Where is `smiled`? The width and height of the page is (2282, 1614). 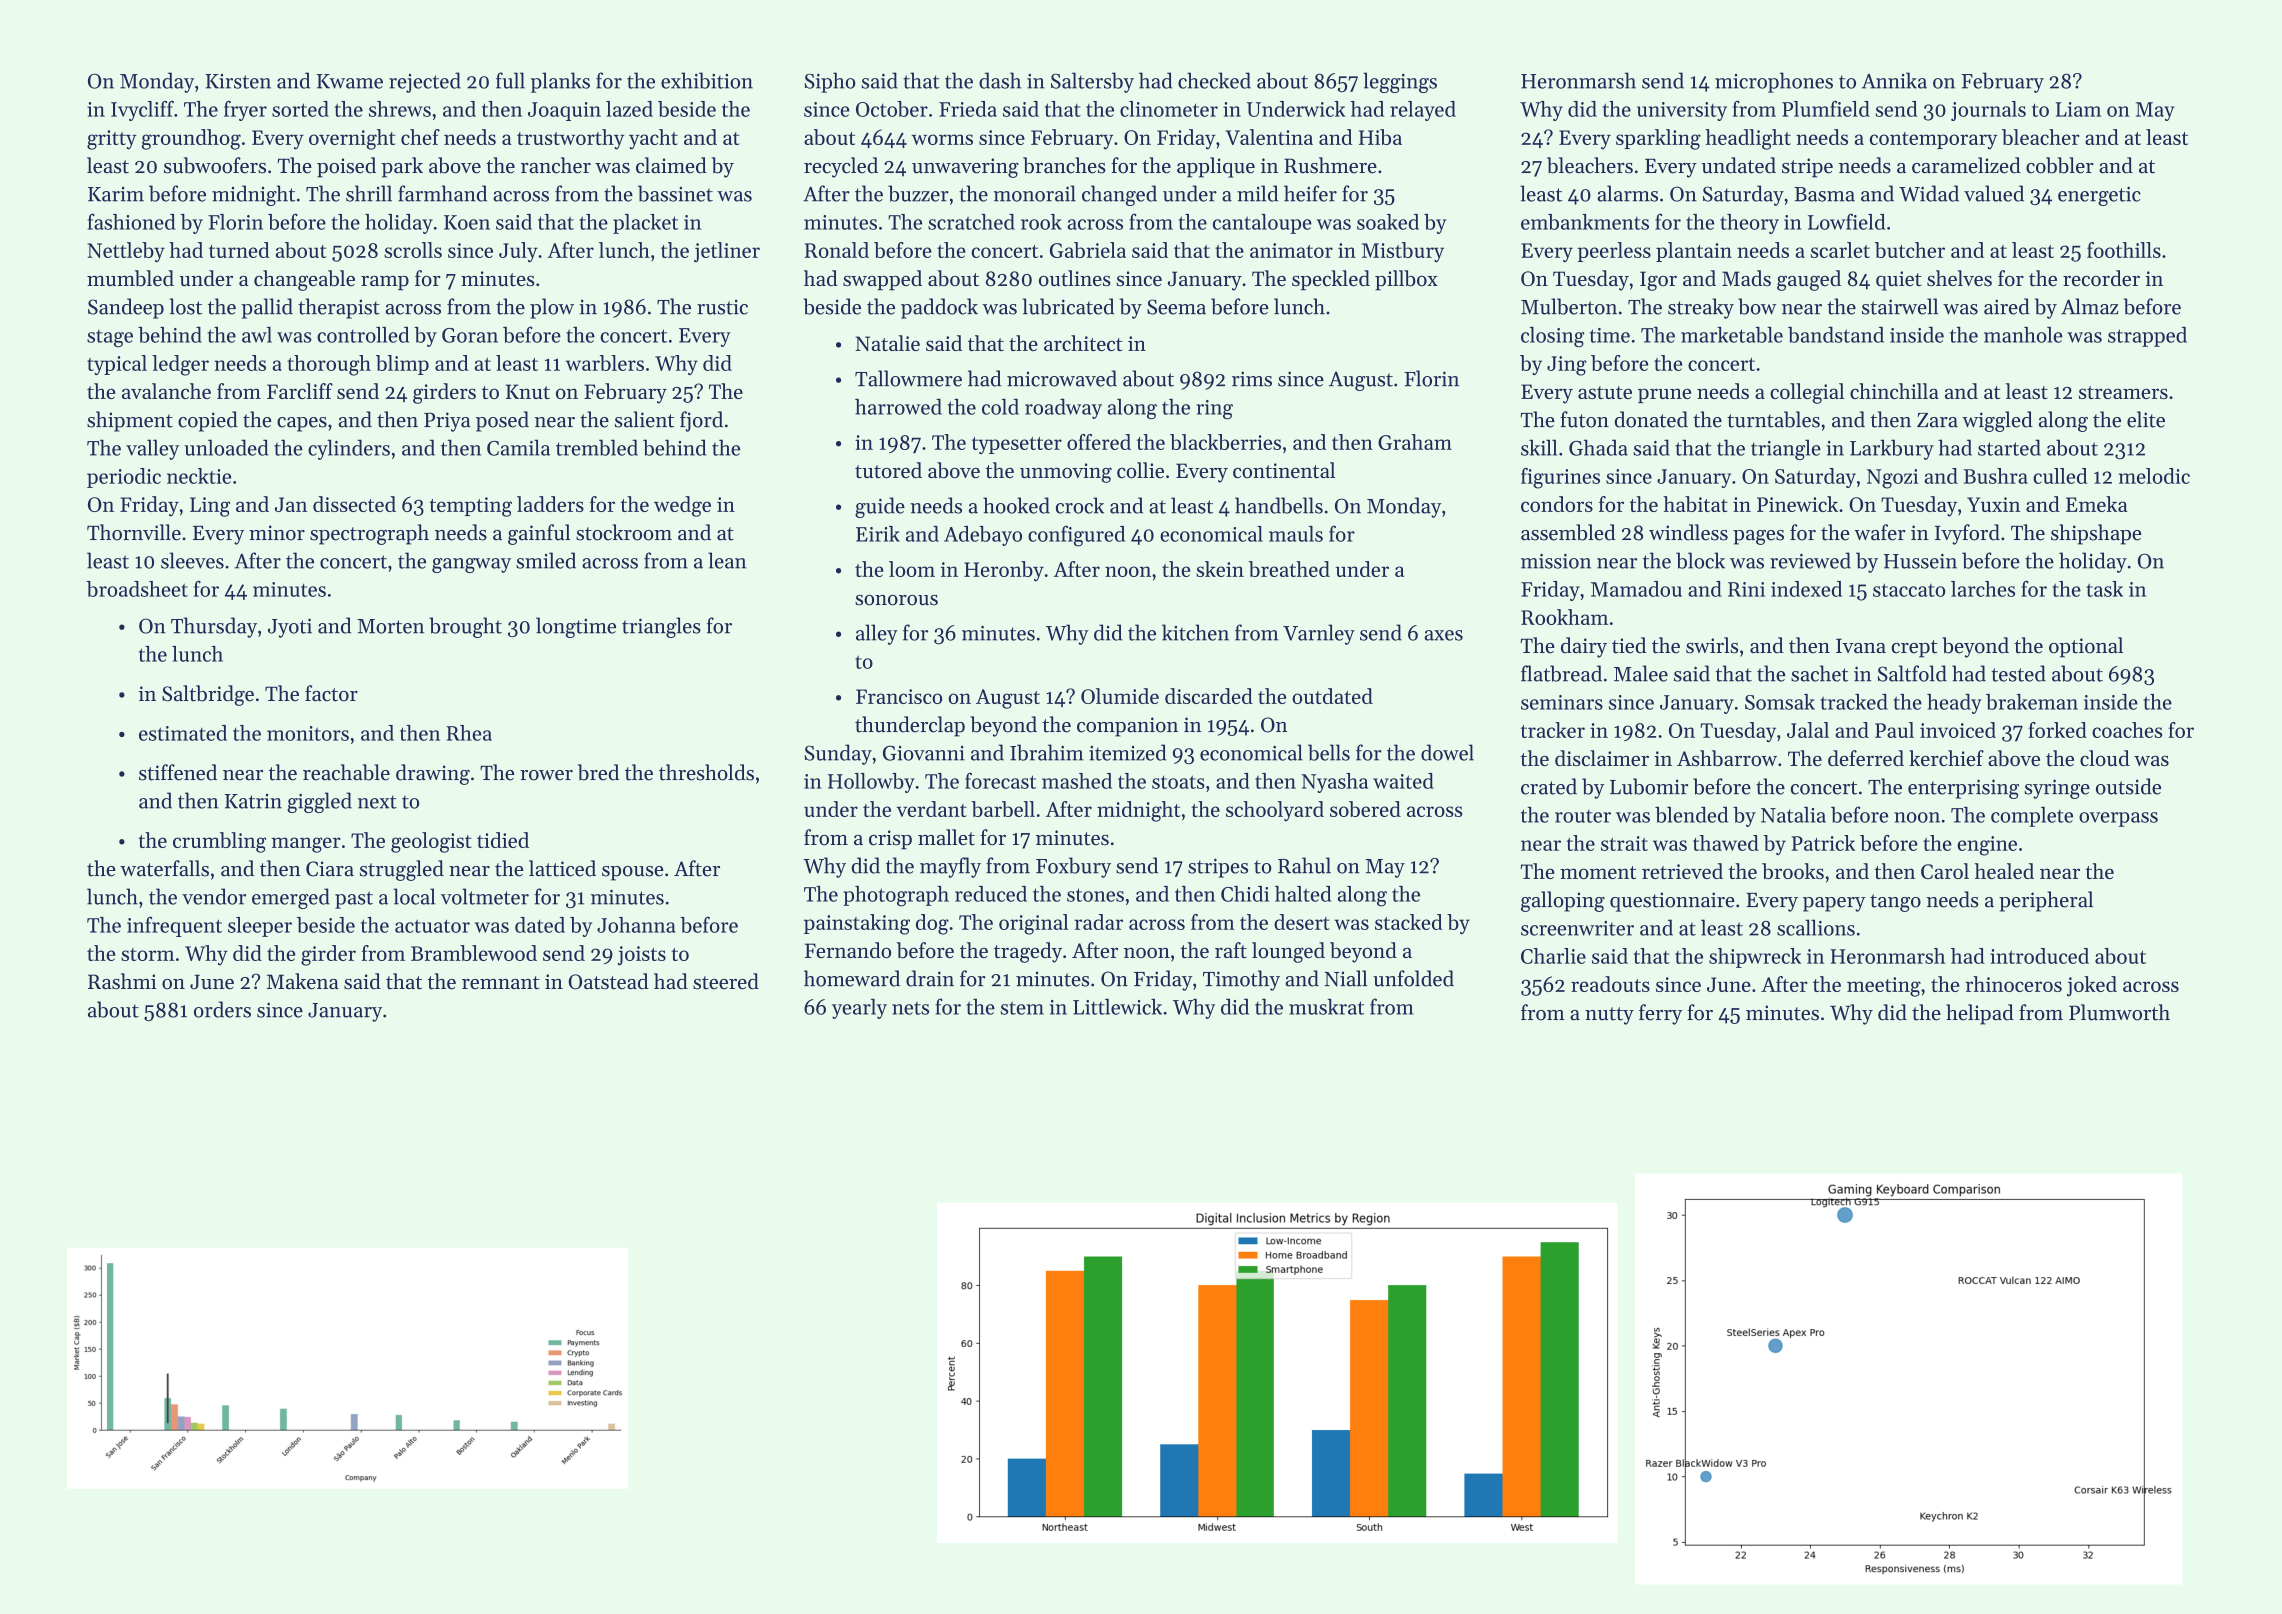
smiled is located at coordinates (546, 560).
